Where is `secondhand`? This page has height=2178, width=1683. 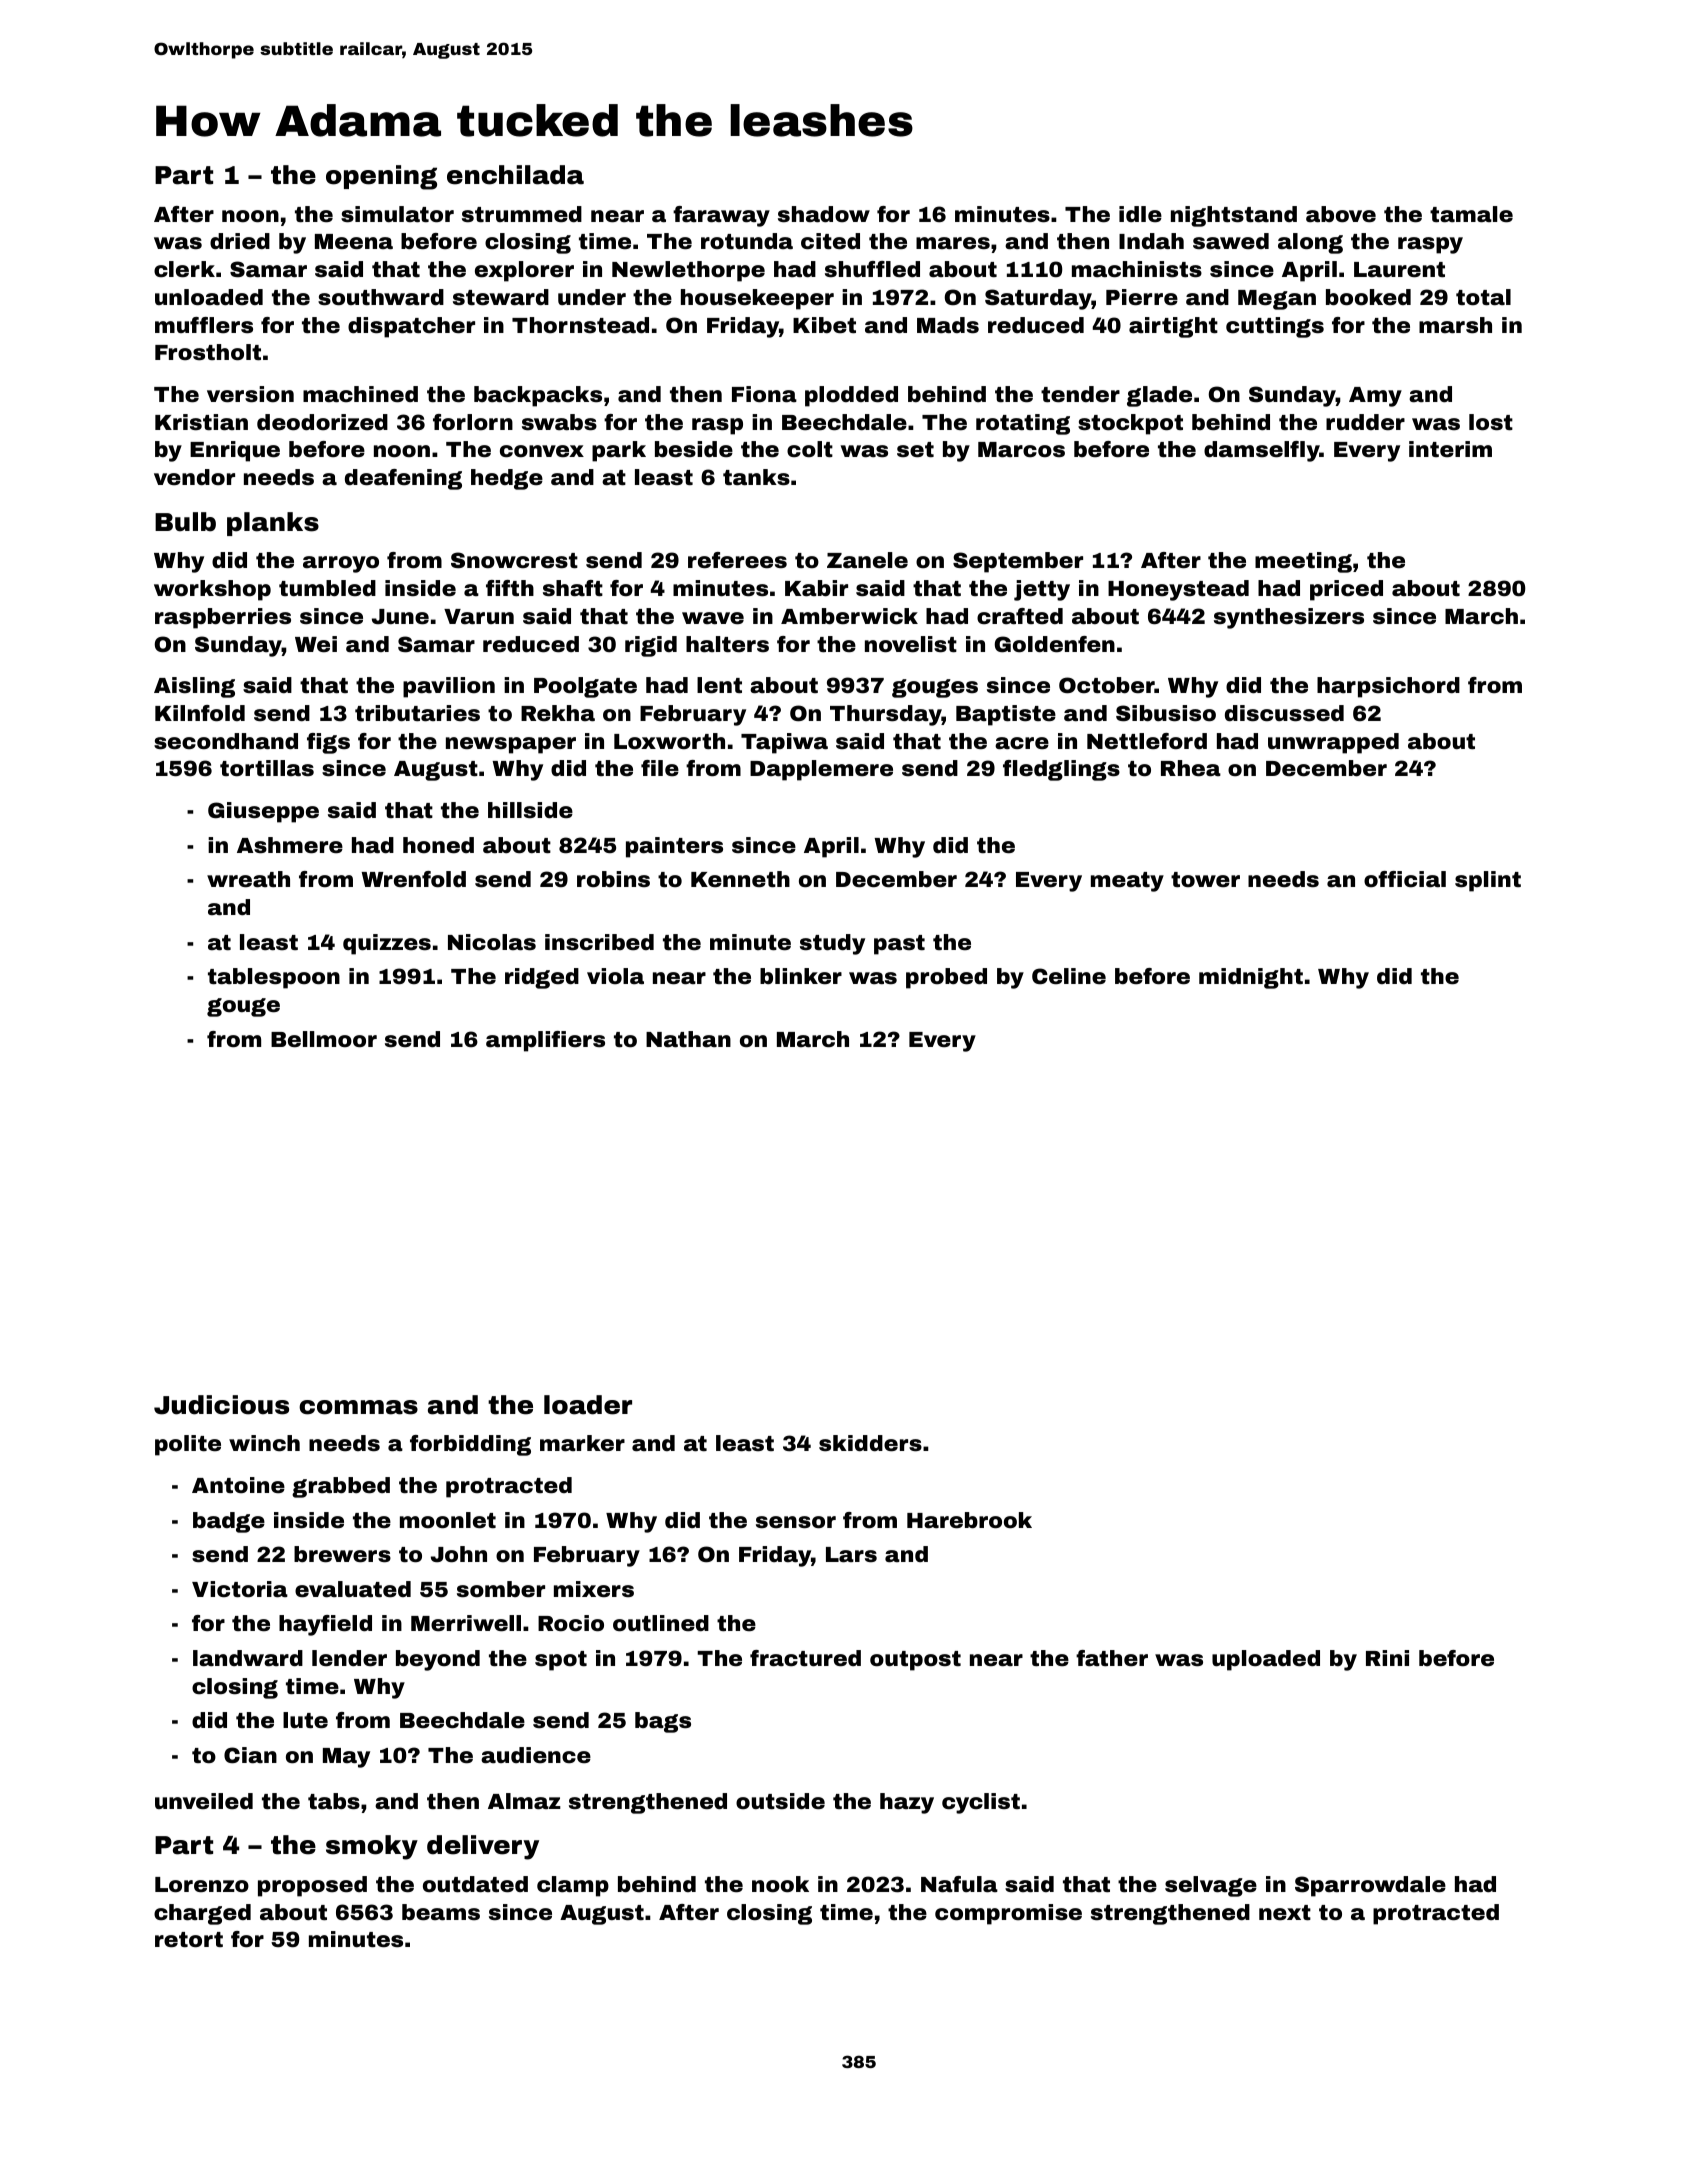
secondhand is located at coordinates (226, 741).
